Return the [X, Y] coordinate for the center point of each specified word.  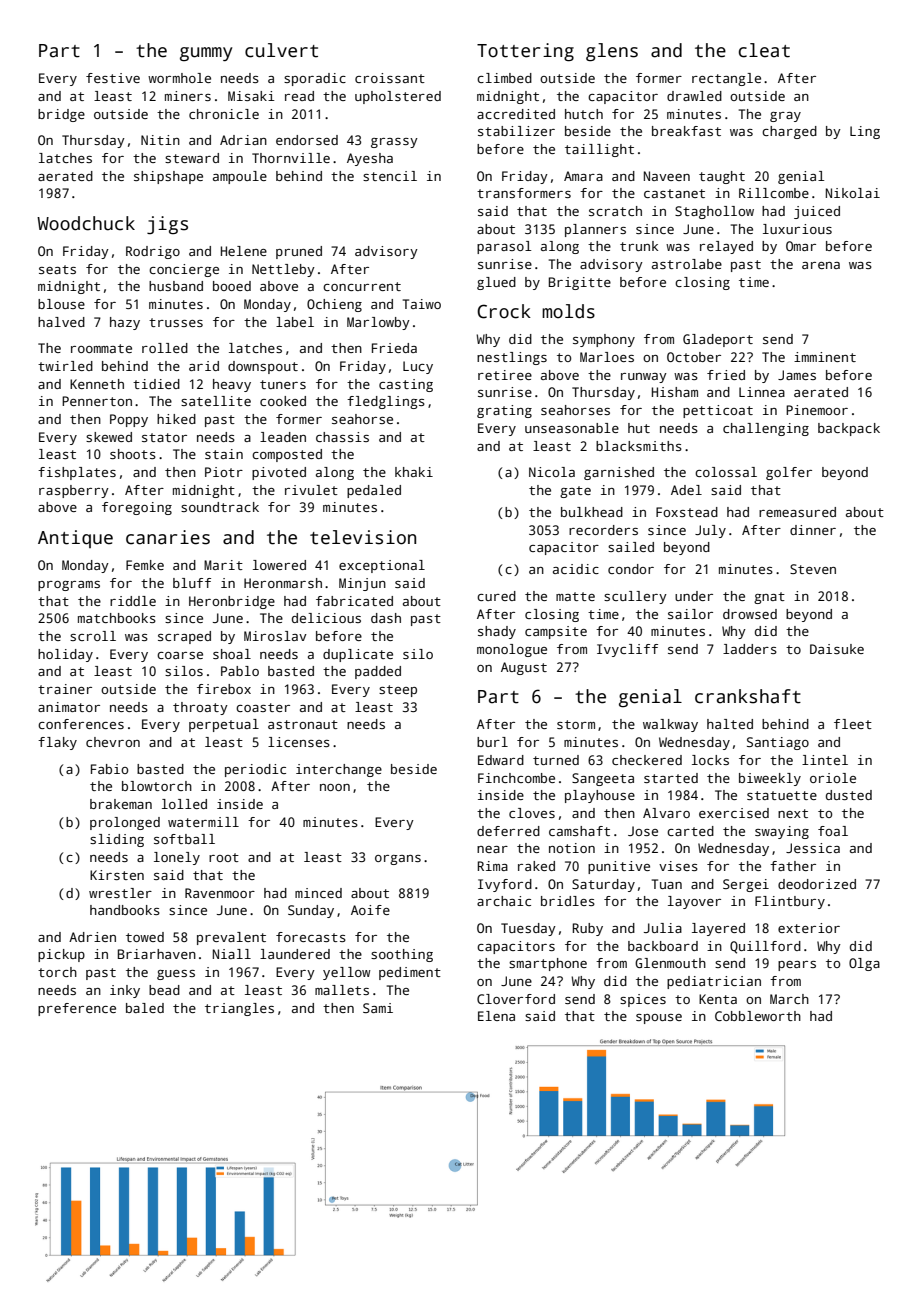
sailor [690, 614]
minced [318, 893]
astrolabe [687, 264]
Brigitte [580, 283]
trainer [65, 689]
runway [644, 378]
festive [113, 78]
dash [386, 618]
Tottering [525, 52]
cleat [764, 50]
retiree [505, 375]
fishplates [77, 473]
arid [204, 366]
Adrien [92, 937]
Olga [864, 964]
